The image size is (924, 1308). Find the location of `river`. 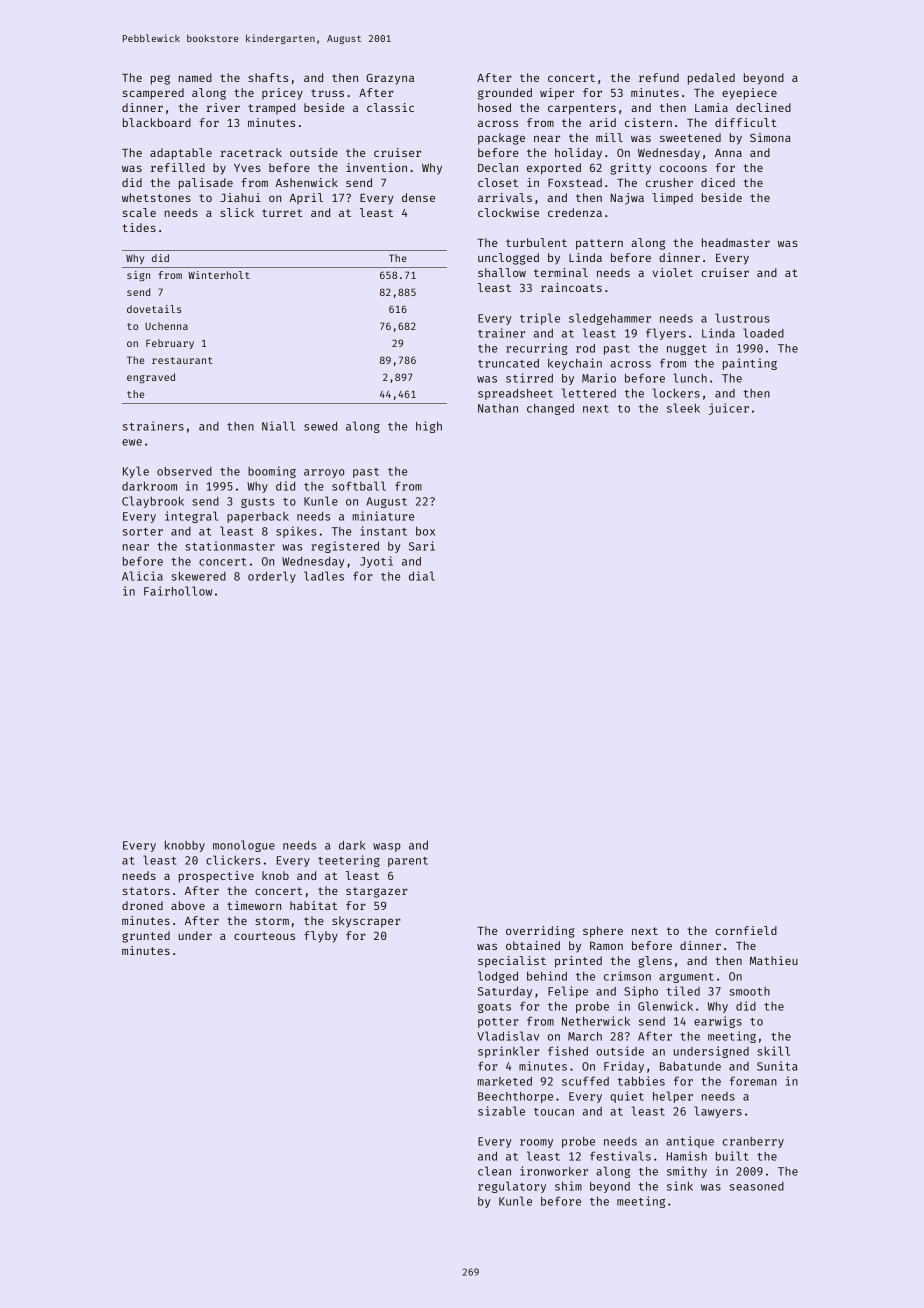

river is located at coordinates (223, 107).
